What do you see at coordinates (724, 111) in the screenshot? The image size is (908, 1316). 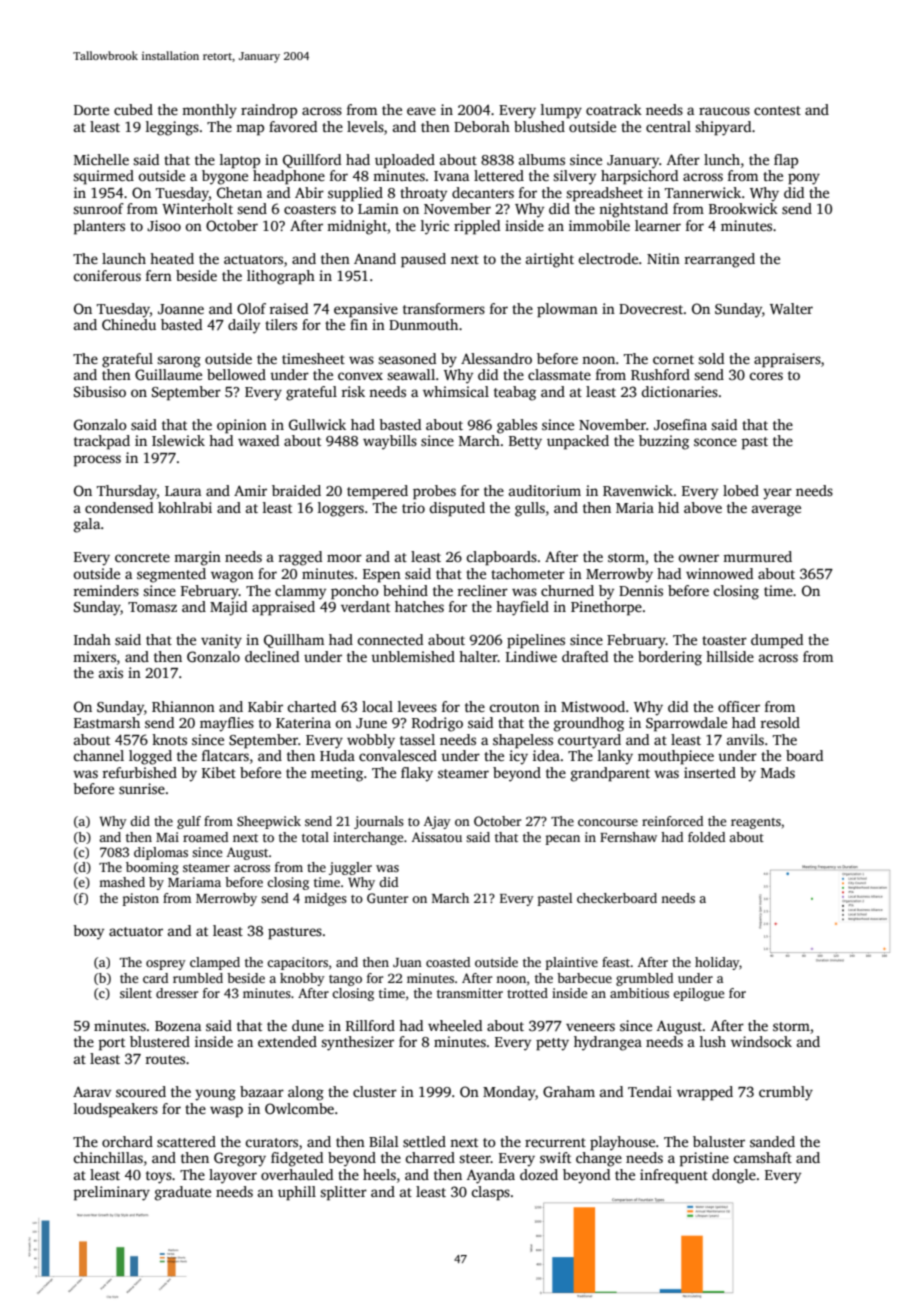 I see `raucous` at bounding box center [724, 111].
